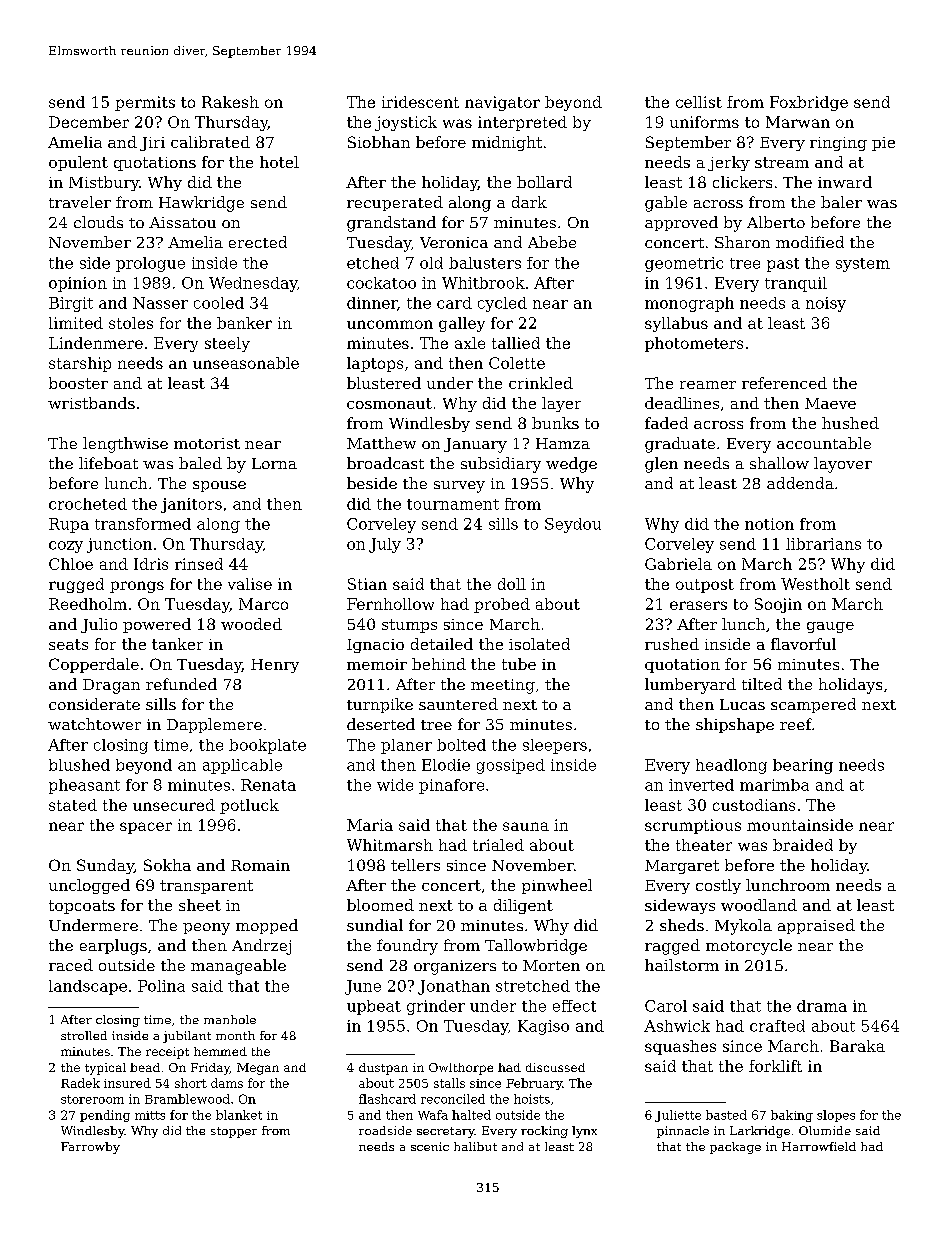 The width and height of the document is (952, 1233). Describe the element at coordinates (145, 103) in the document. I see `permits` at that location.
